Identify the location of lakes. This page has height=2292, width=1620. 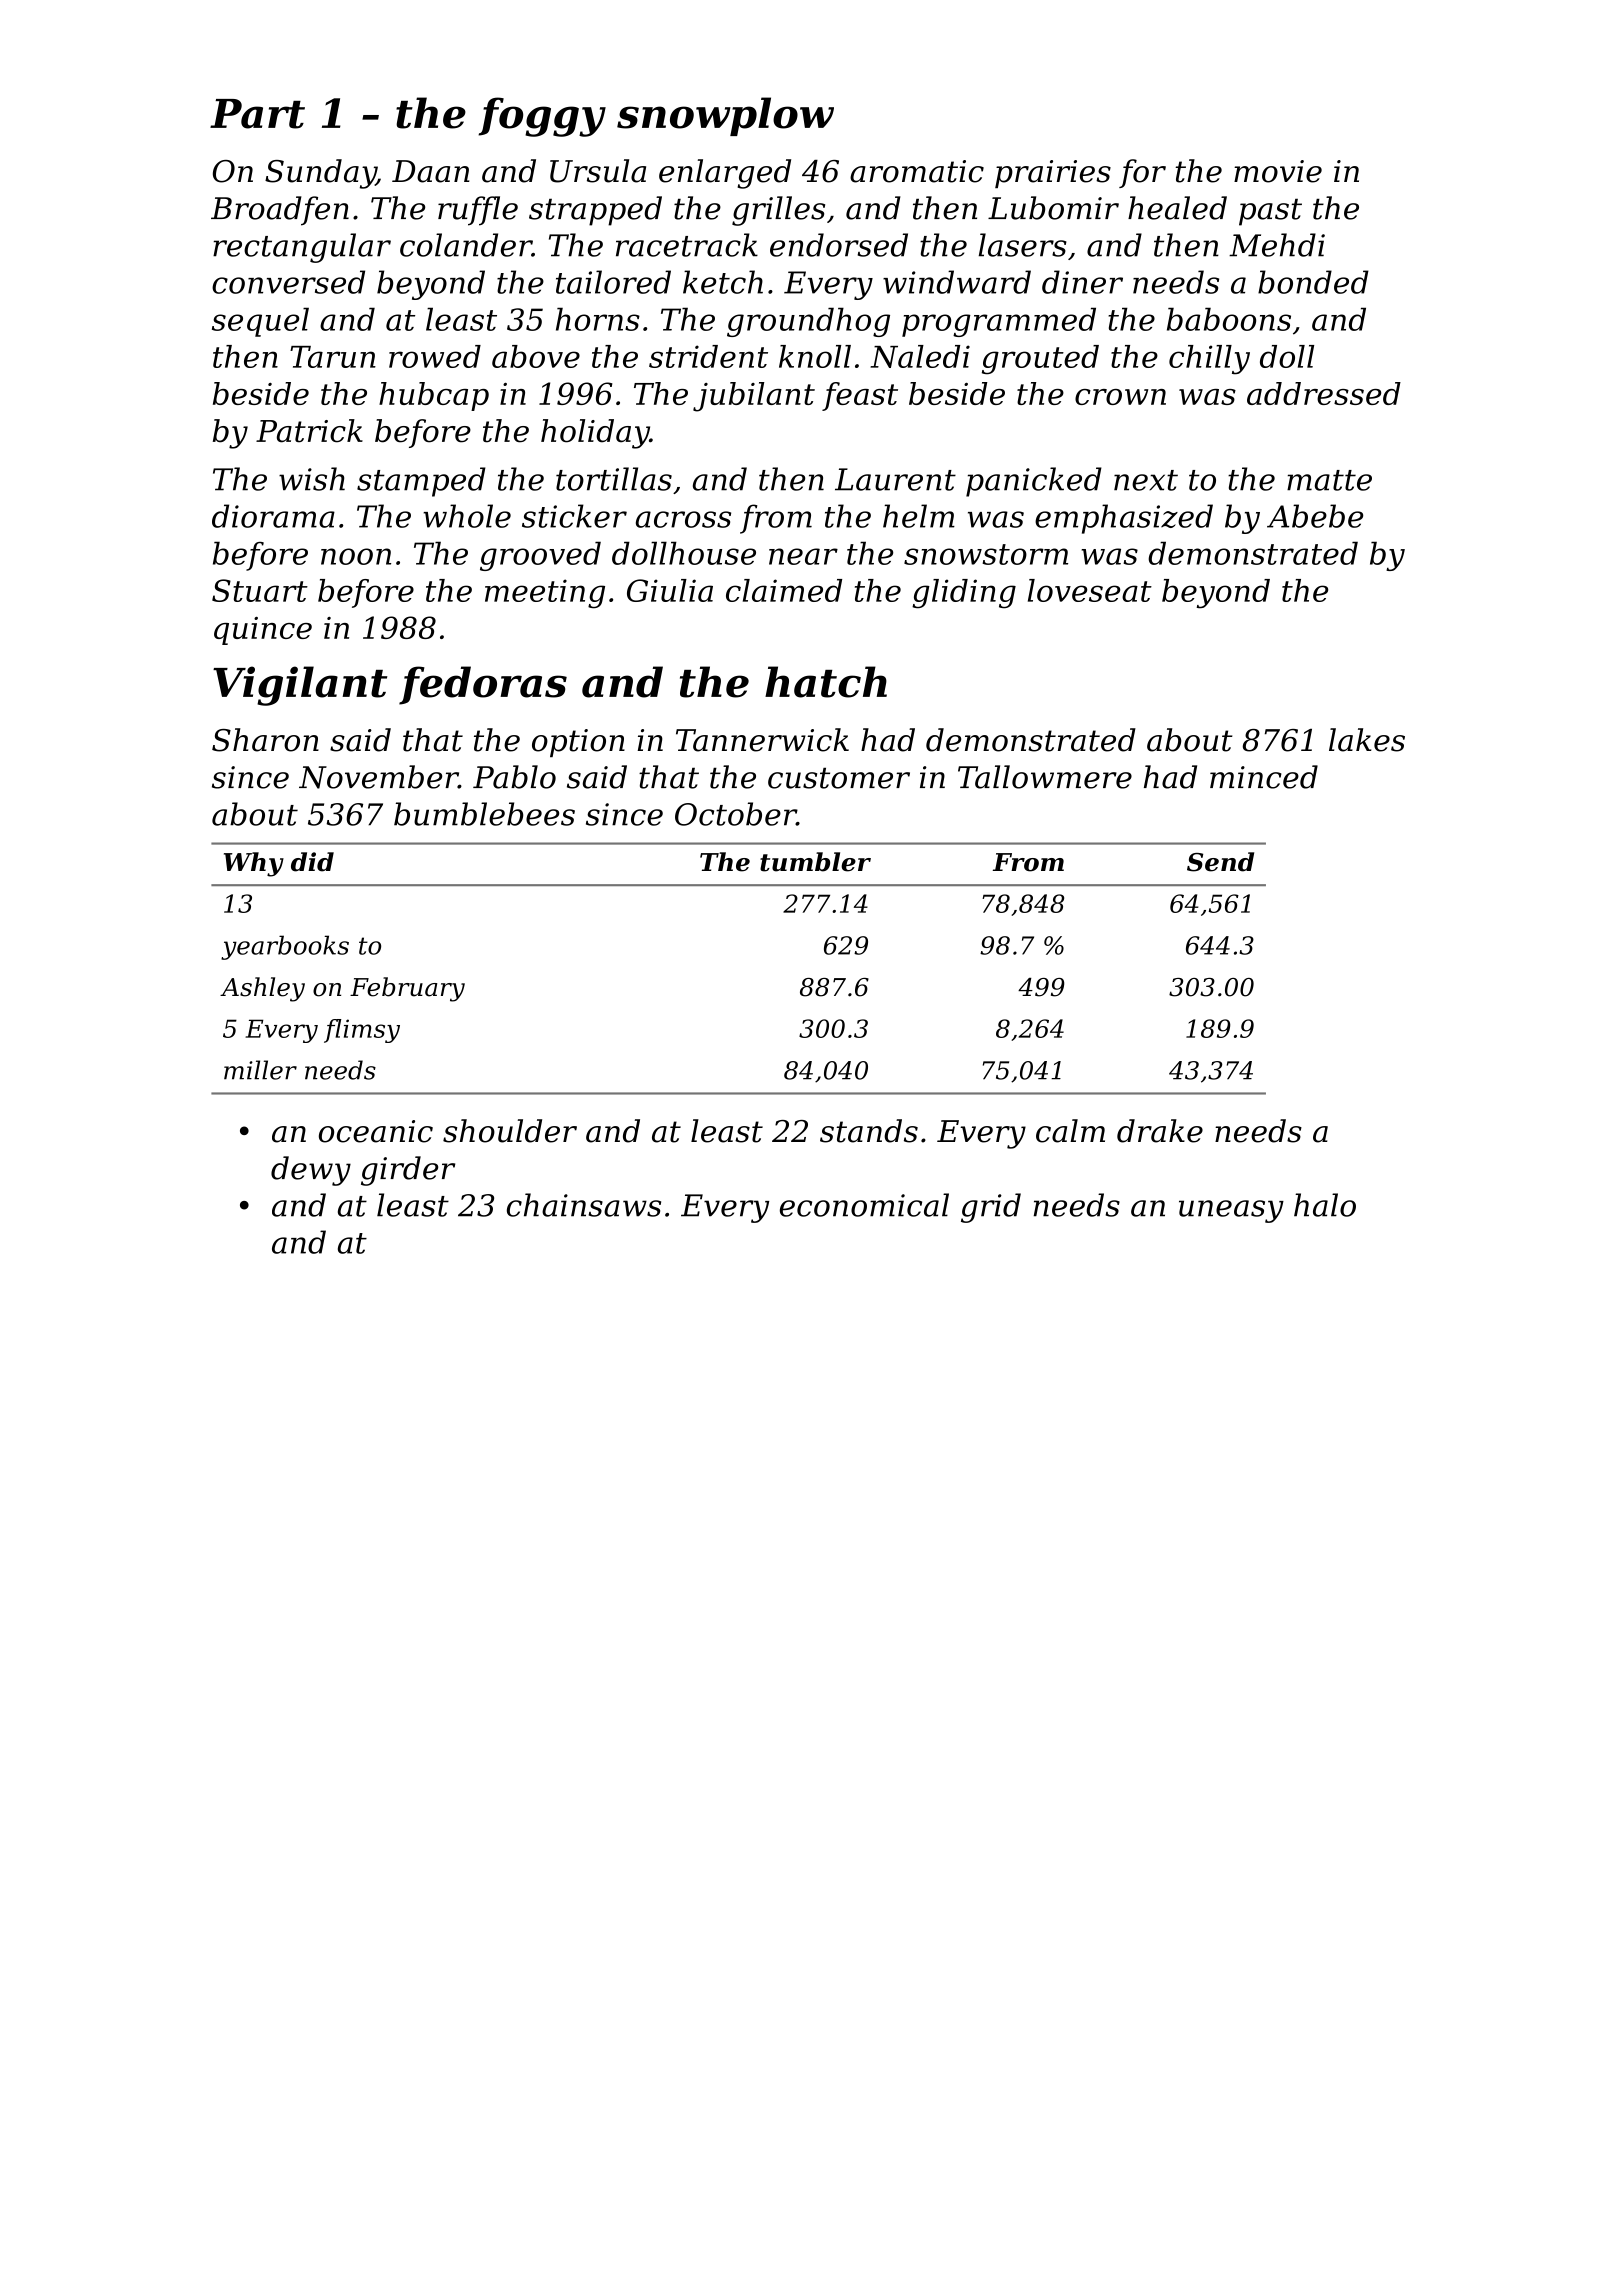
(1367, 740).
